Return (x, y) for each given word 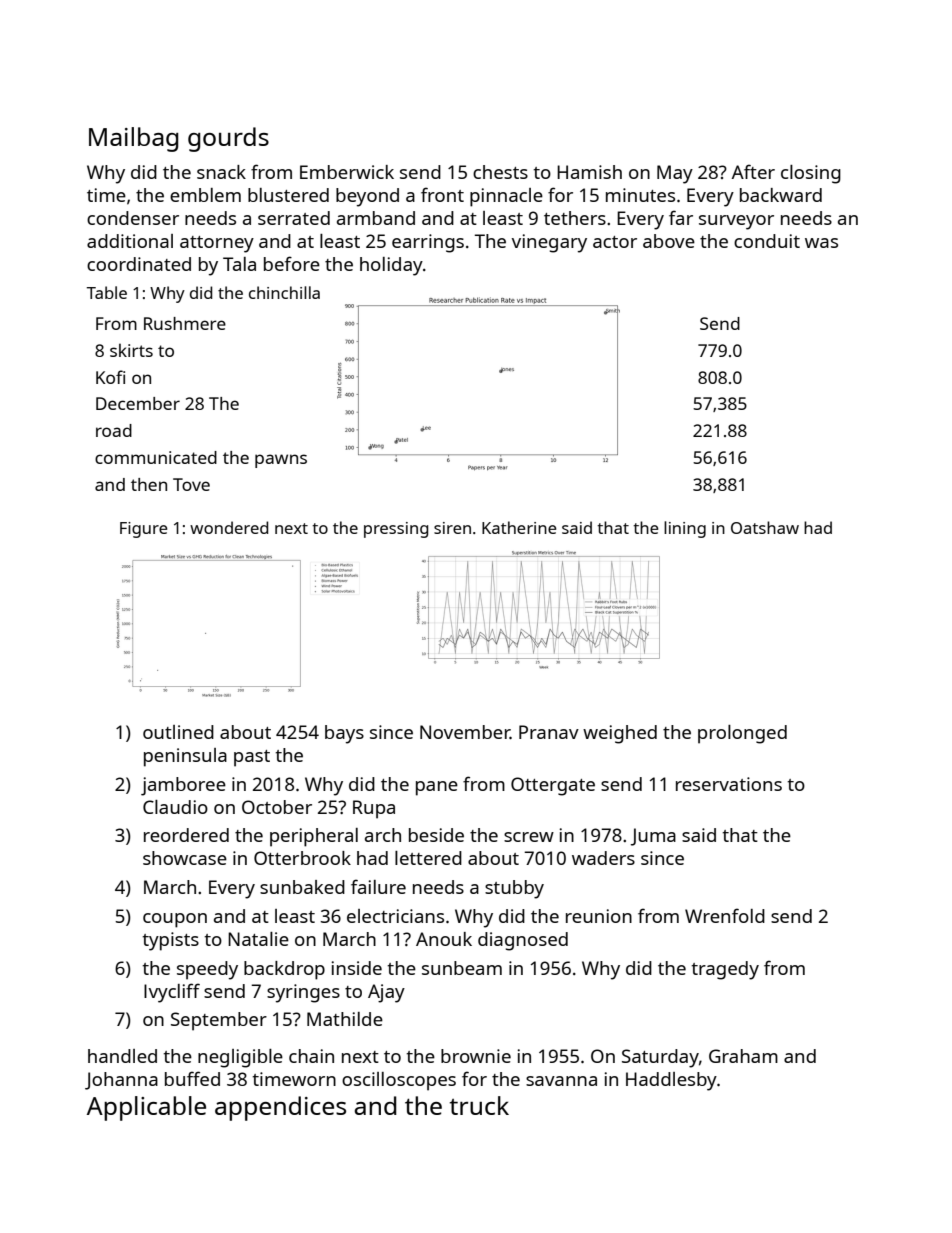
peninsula (185, 757)
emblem (205, 195)
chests (500, 172)
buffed (192, 1078)
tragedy (725, 970)
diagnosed (523, 941)
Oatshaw (765, 527)
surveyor (736, 222)
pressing (396, 530)
